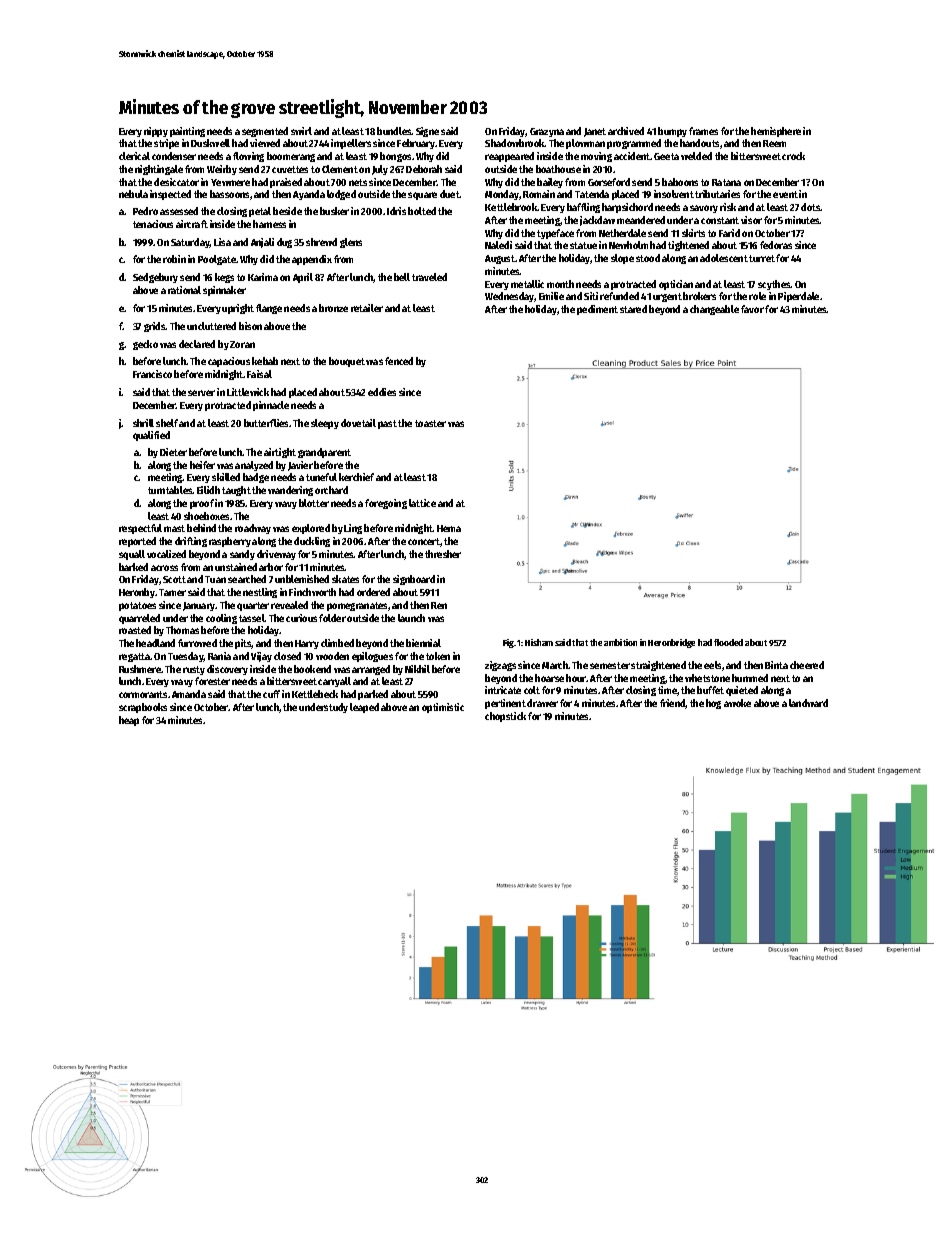 The width and height of the screenshot is (952, 1233). I want to click on Emilie, so click(551, 296).
